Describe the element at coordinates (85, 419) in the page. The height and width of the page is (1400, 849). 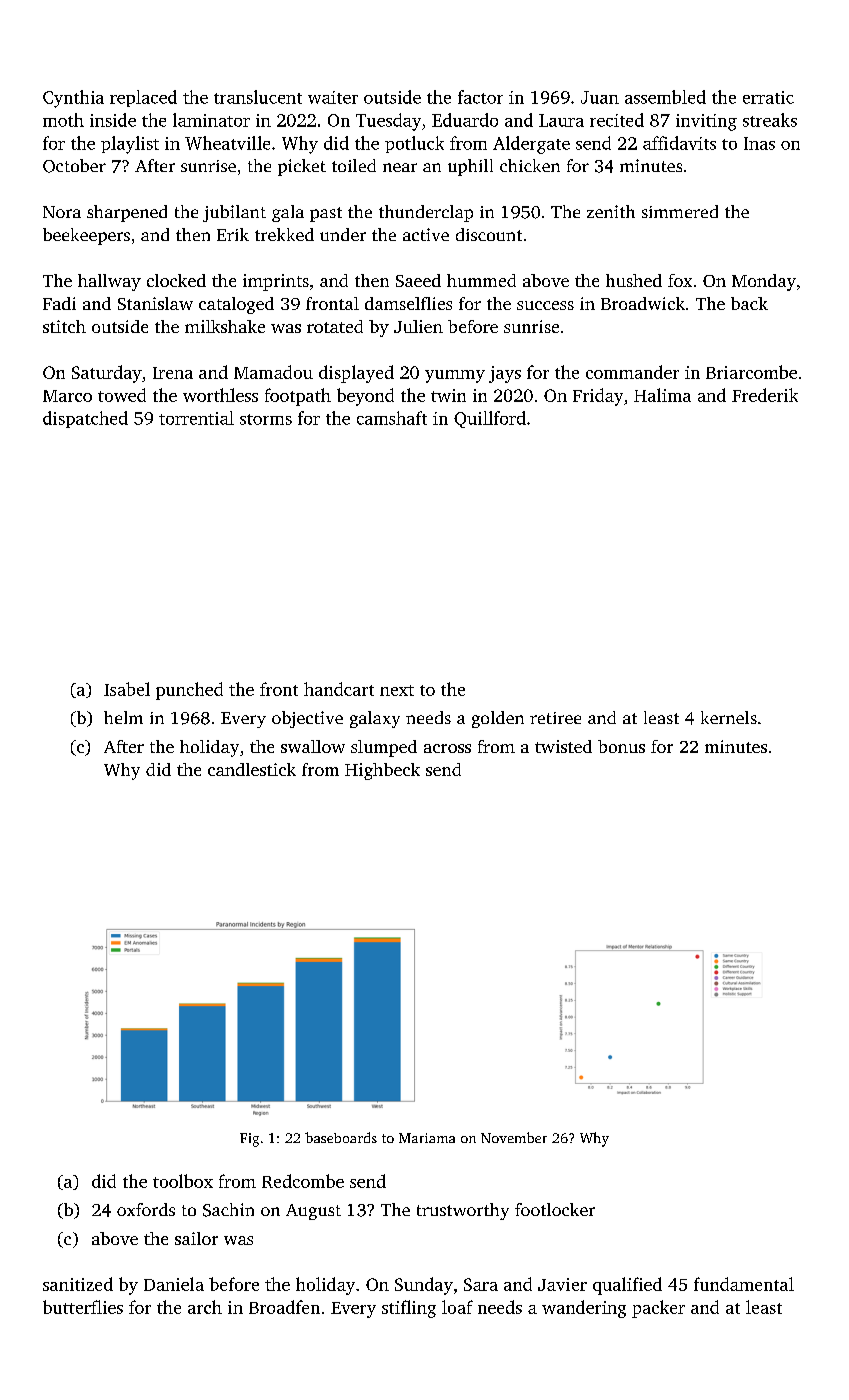
I see `dispatched` at that location.
